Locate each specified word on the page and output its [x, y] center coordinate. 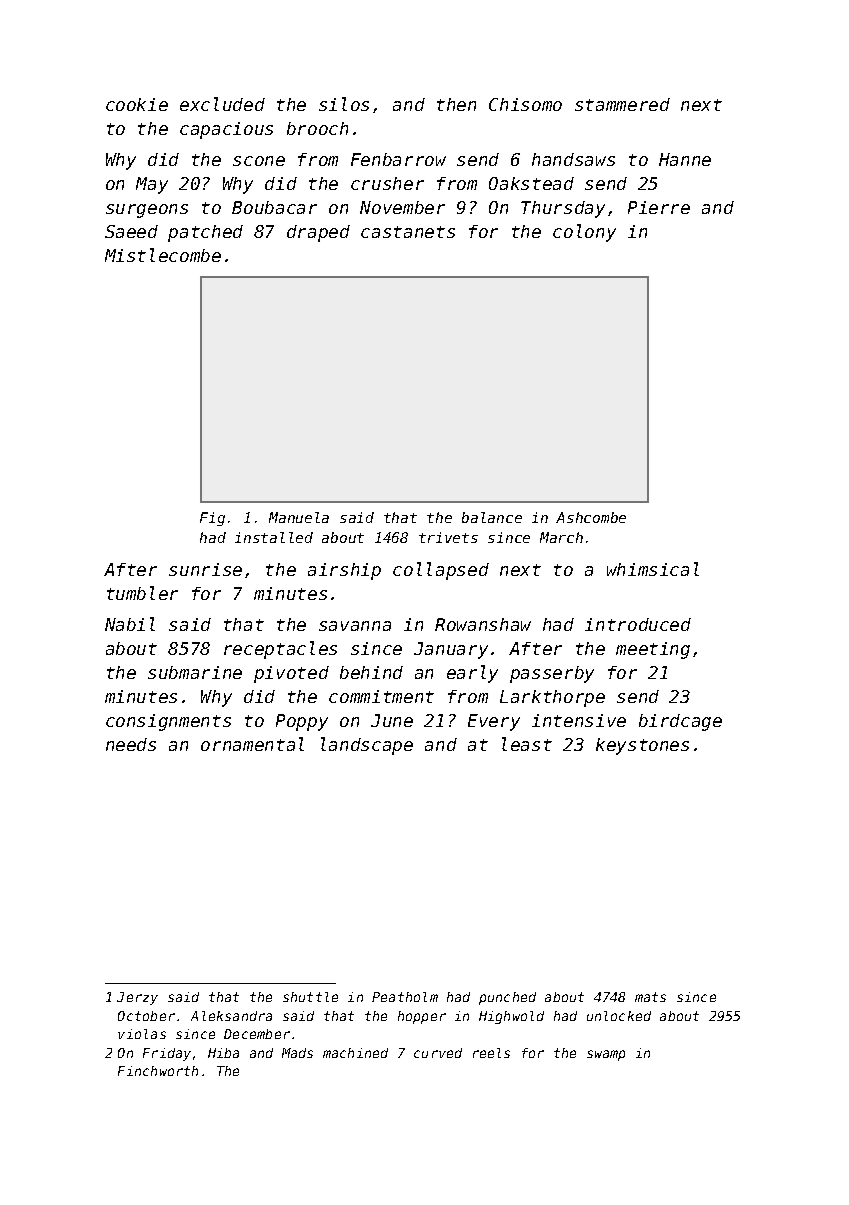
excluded [222, 104]
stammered [622, 104]
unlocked [619, 1016]
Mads [297, 1053]
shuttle [310, 997]
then [456, 104]
